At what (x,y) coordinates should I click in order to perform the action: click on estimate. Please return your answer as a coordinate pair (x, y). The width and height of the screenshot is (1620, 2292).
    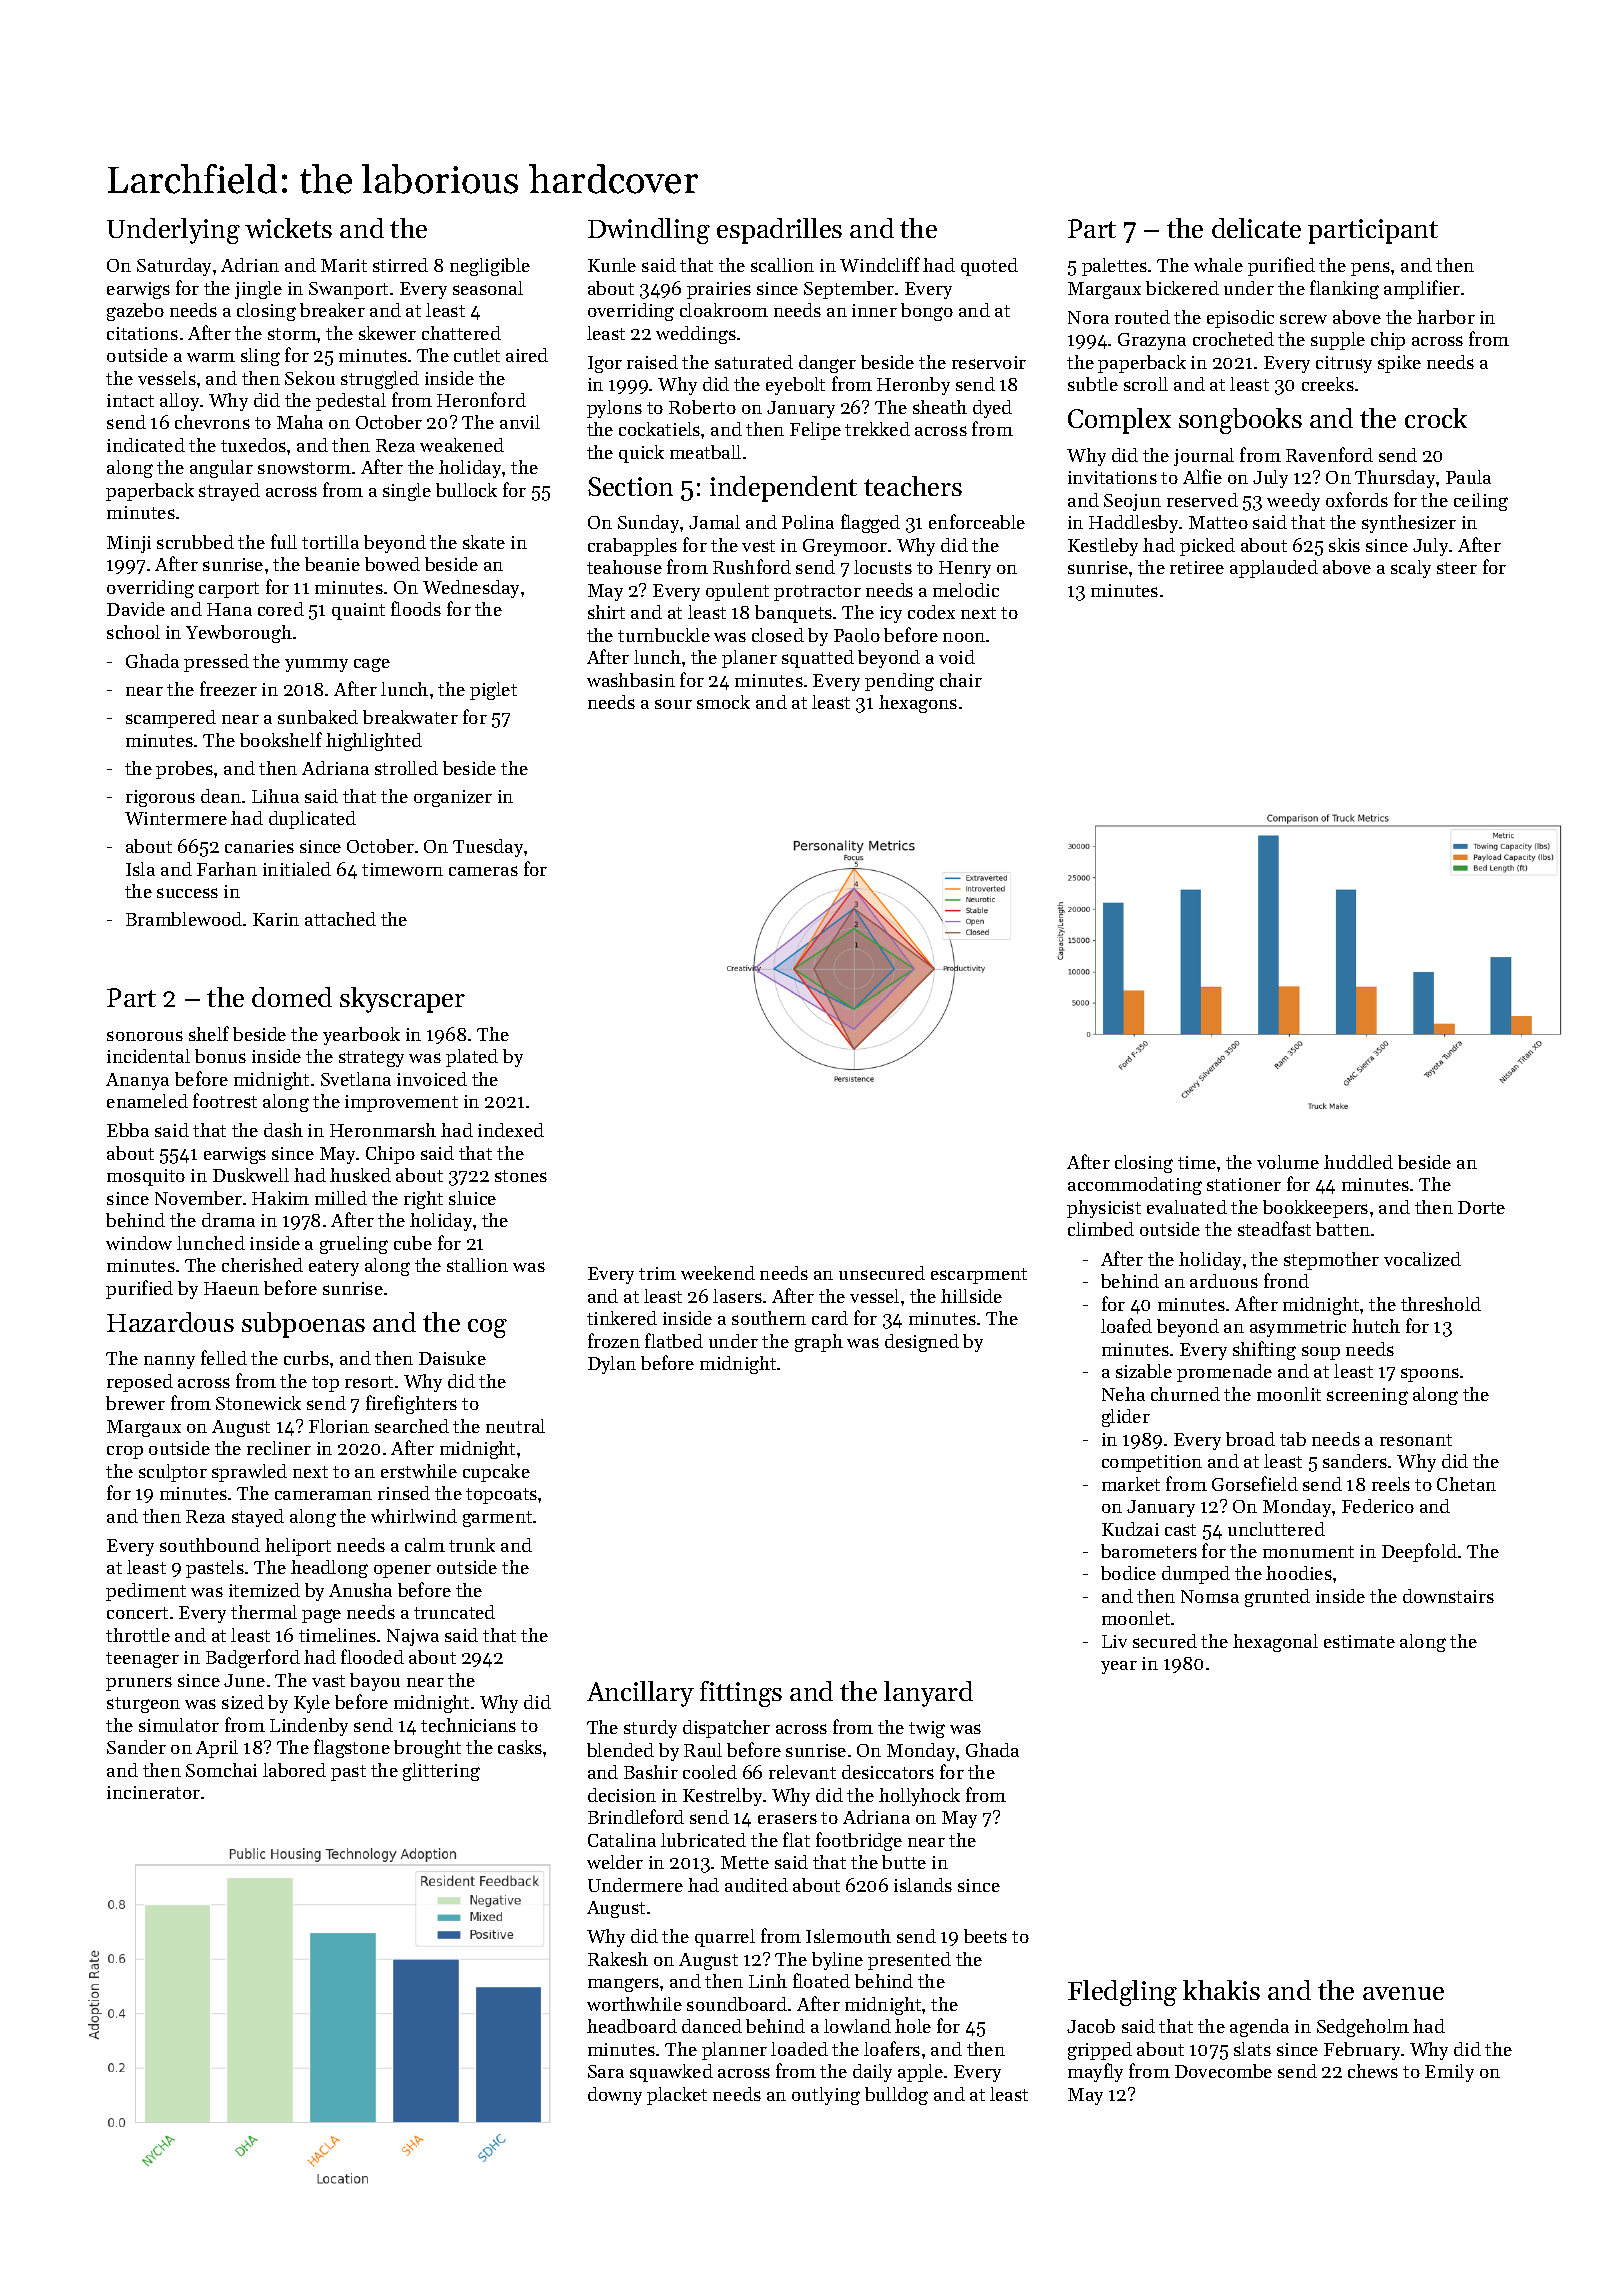
    Looking at the image, I should click on (1359, 1641).
